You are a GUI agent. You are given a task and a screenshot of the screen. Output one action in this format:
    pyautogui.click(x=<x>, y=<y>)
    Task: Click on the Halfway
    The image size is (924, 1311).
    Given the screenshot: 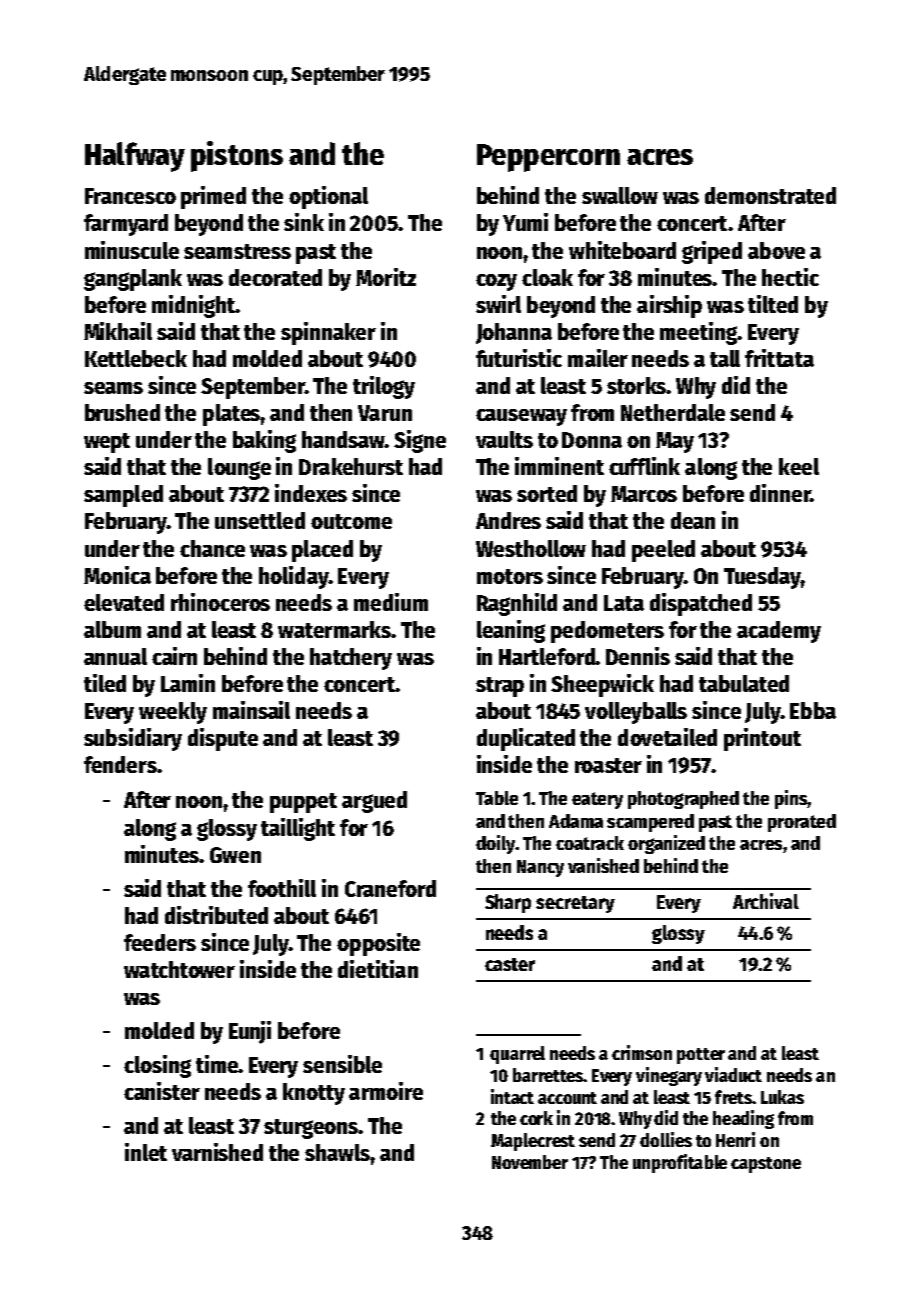 What is the action you would take?
    pyautogui.click(x=135, y=157)
